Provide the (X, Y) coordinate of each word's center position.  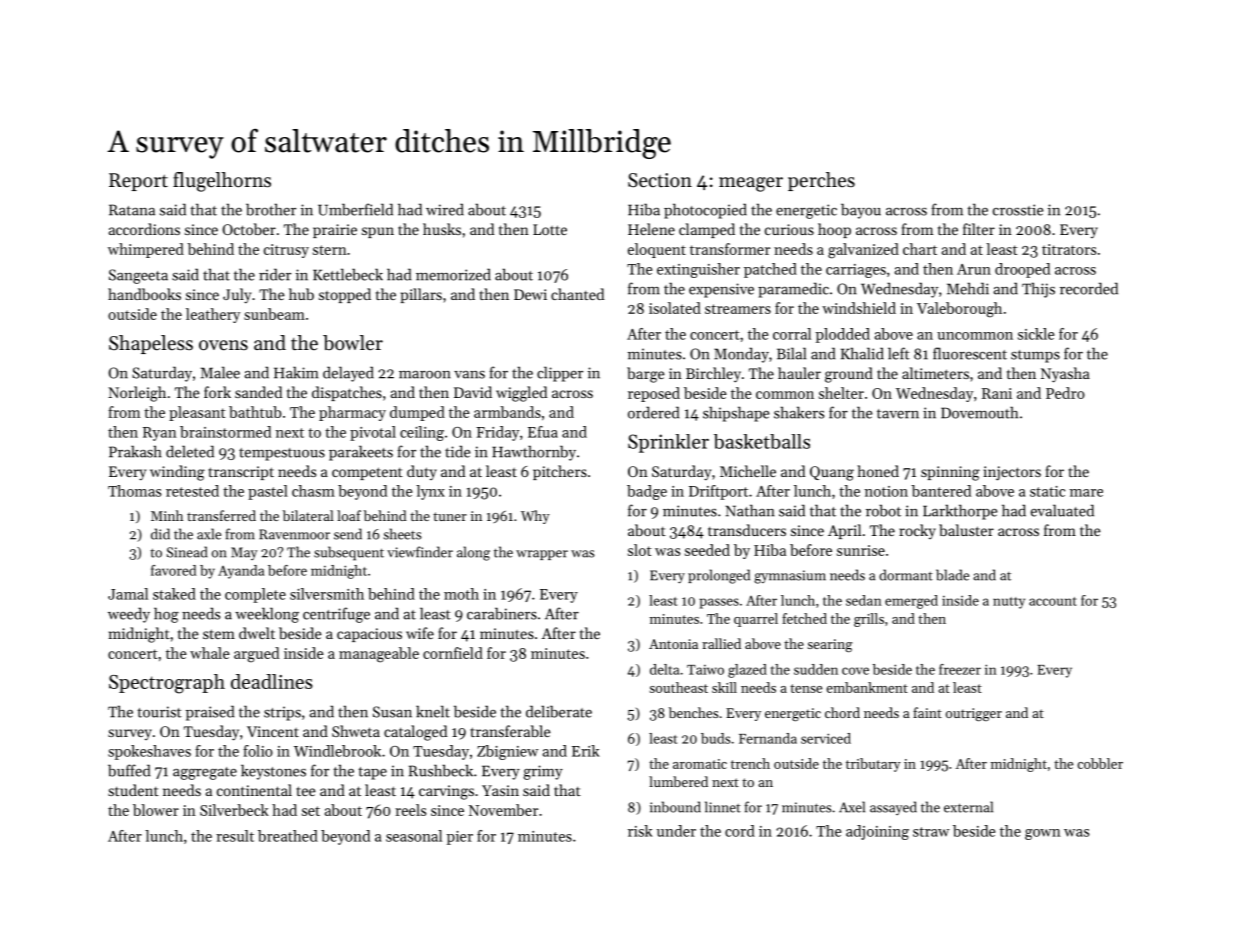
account (1053, 601)
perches (821, 181)
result (235, 836)
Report (138, 182)
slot (640, 550)
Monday (741, 355)
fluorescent (970, 353)
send (348, 534)
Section (660, 180)
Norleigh (137, 394)
